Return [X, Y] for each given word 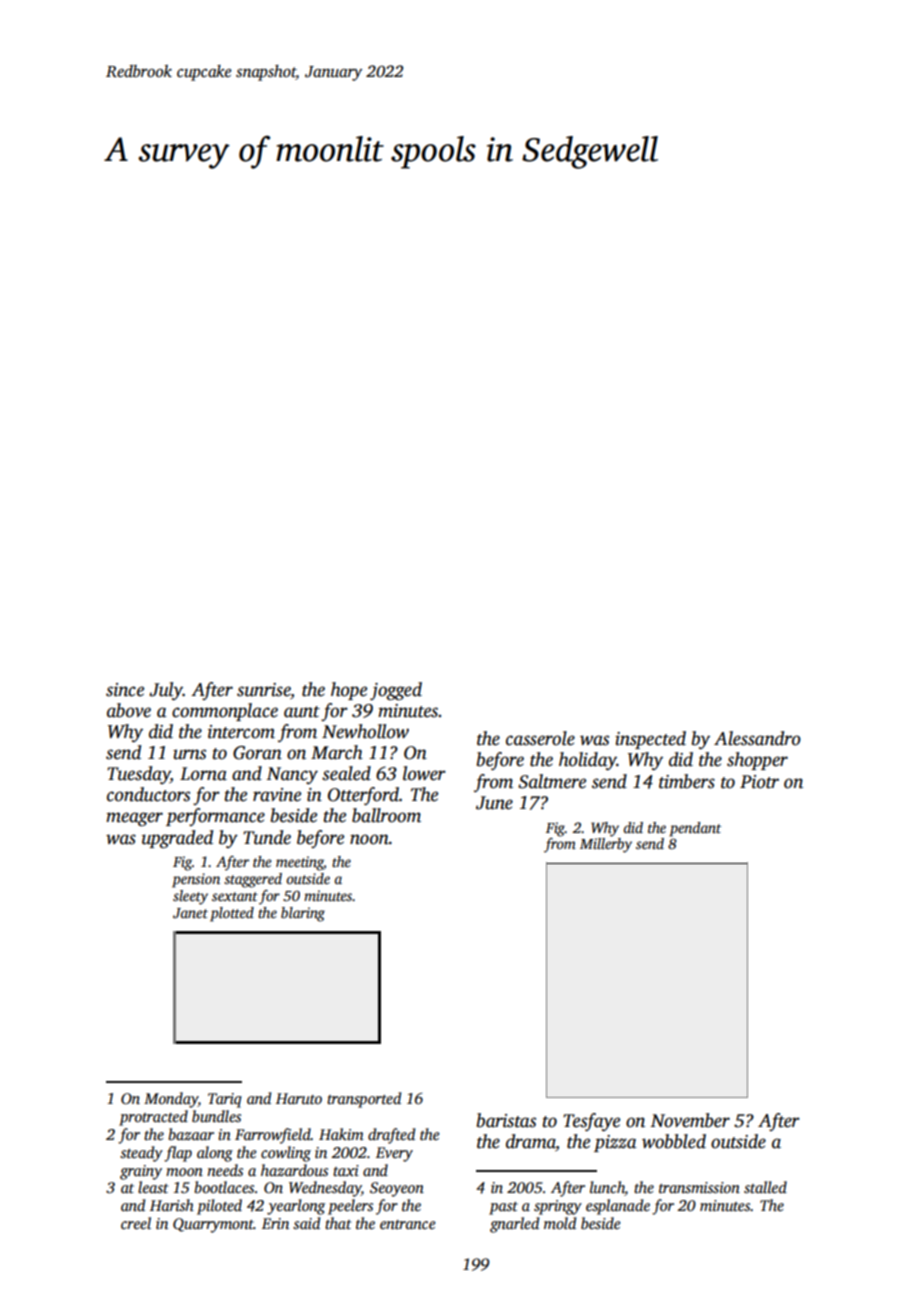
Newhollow [365, 731]
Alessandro [757, 738]
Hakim [341, 1134]
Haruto [299, 1098]
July [166, 691]
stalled [765, 1187]
